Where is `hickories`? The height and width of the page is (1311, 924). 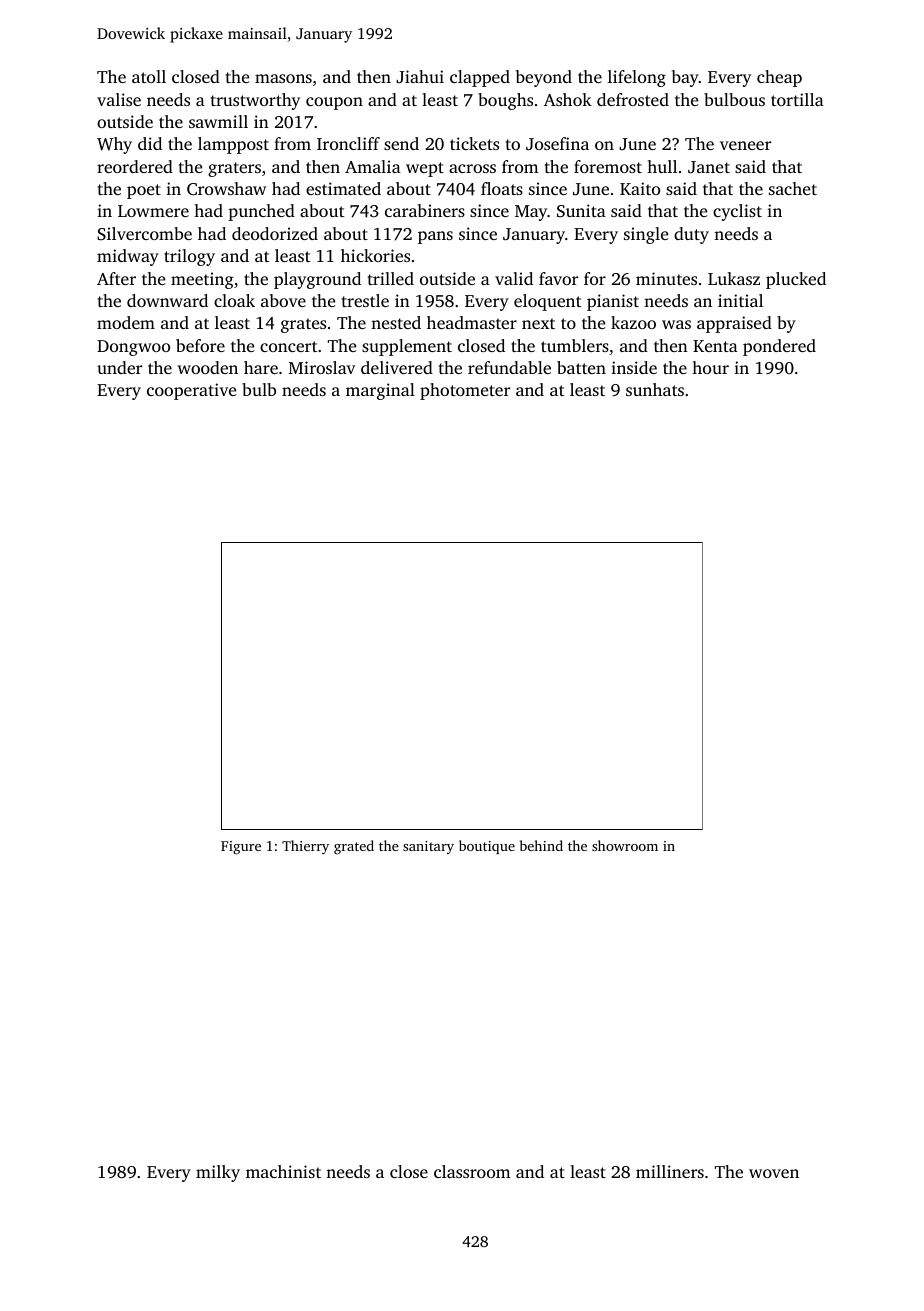
hickories is located at coordinates (375, 255).
